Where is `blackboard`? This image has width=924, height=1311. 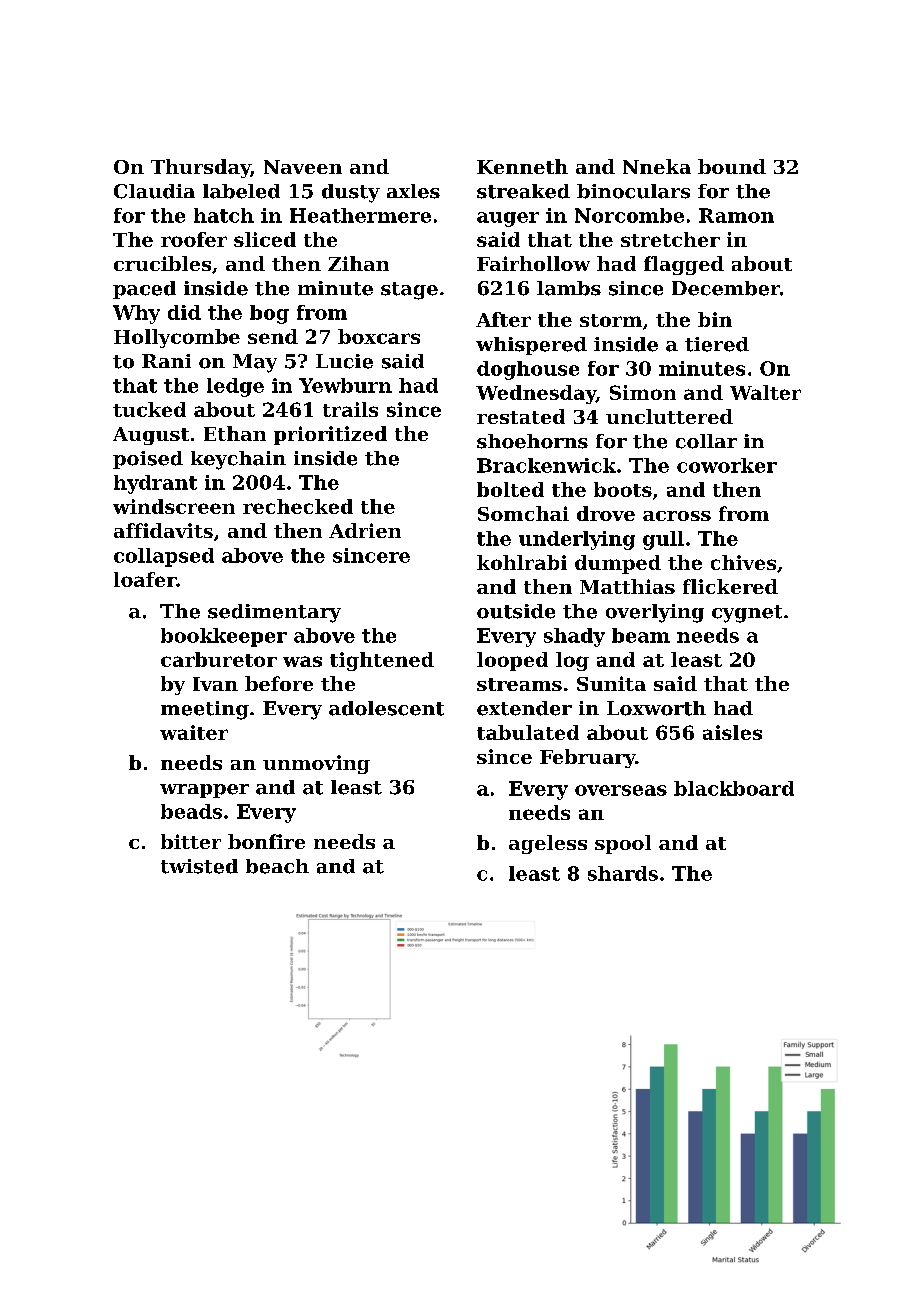
blackboard is located at coordinates (734, 788).
